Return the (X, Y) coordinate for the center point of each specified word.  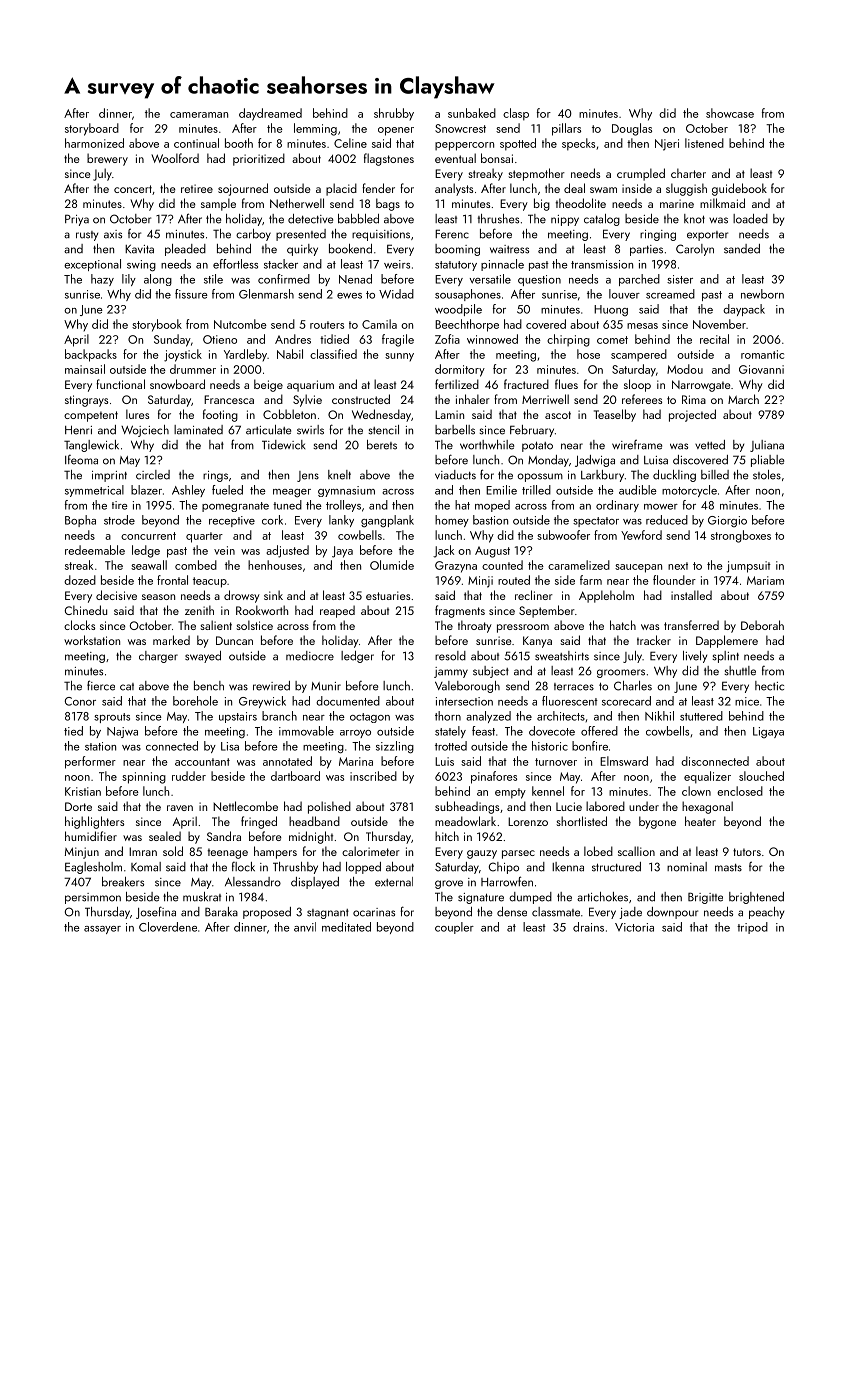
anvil (305, 927)
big (542, 204)
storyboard (92, 129)
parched (639, 280)
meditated (346, 927)
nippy (565, 220)
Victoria (634, 927)
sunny (399, 357)
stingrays (86, 401)
